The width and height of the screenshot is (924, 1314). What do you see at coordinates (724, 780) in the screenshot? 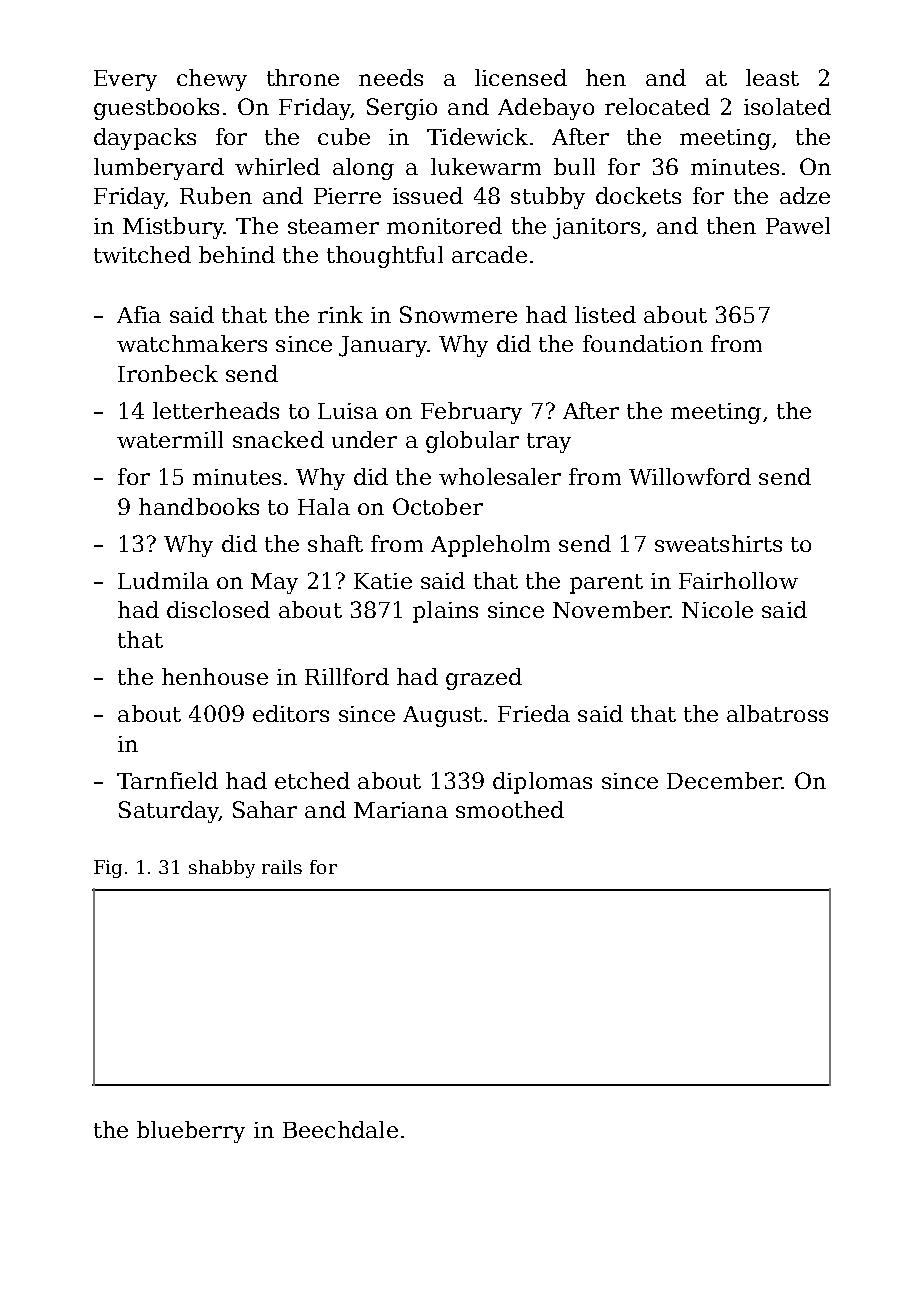
I see `December` at bounding box center [724, 780].
